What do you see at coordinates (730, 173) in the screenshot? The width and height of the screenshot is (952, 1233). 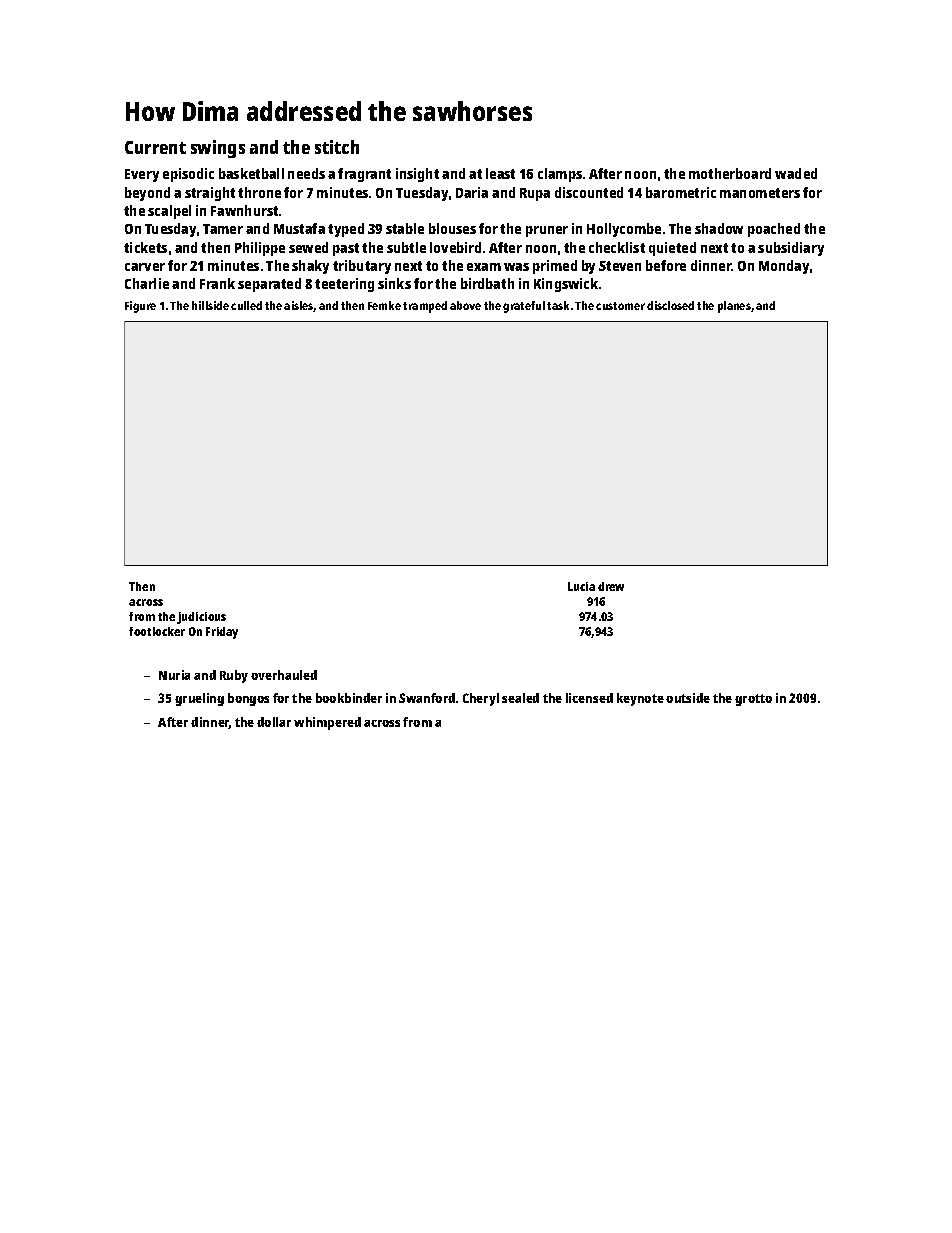 I see `motherboard` at bounding box center [730, 173].
